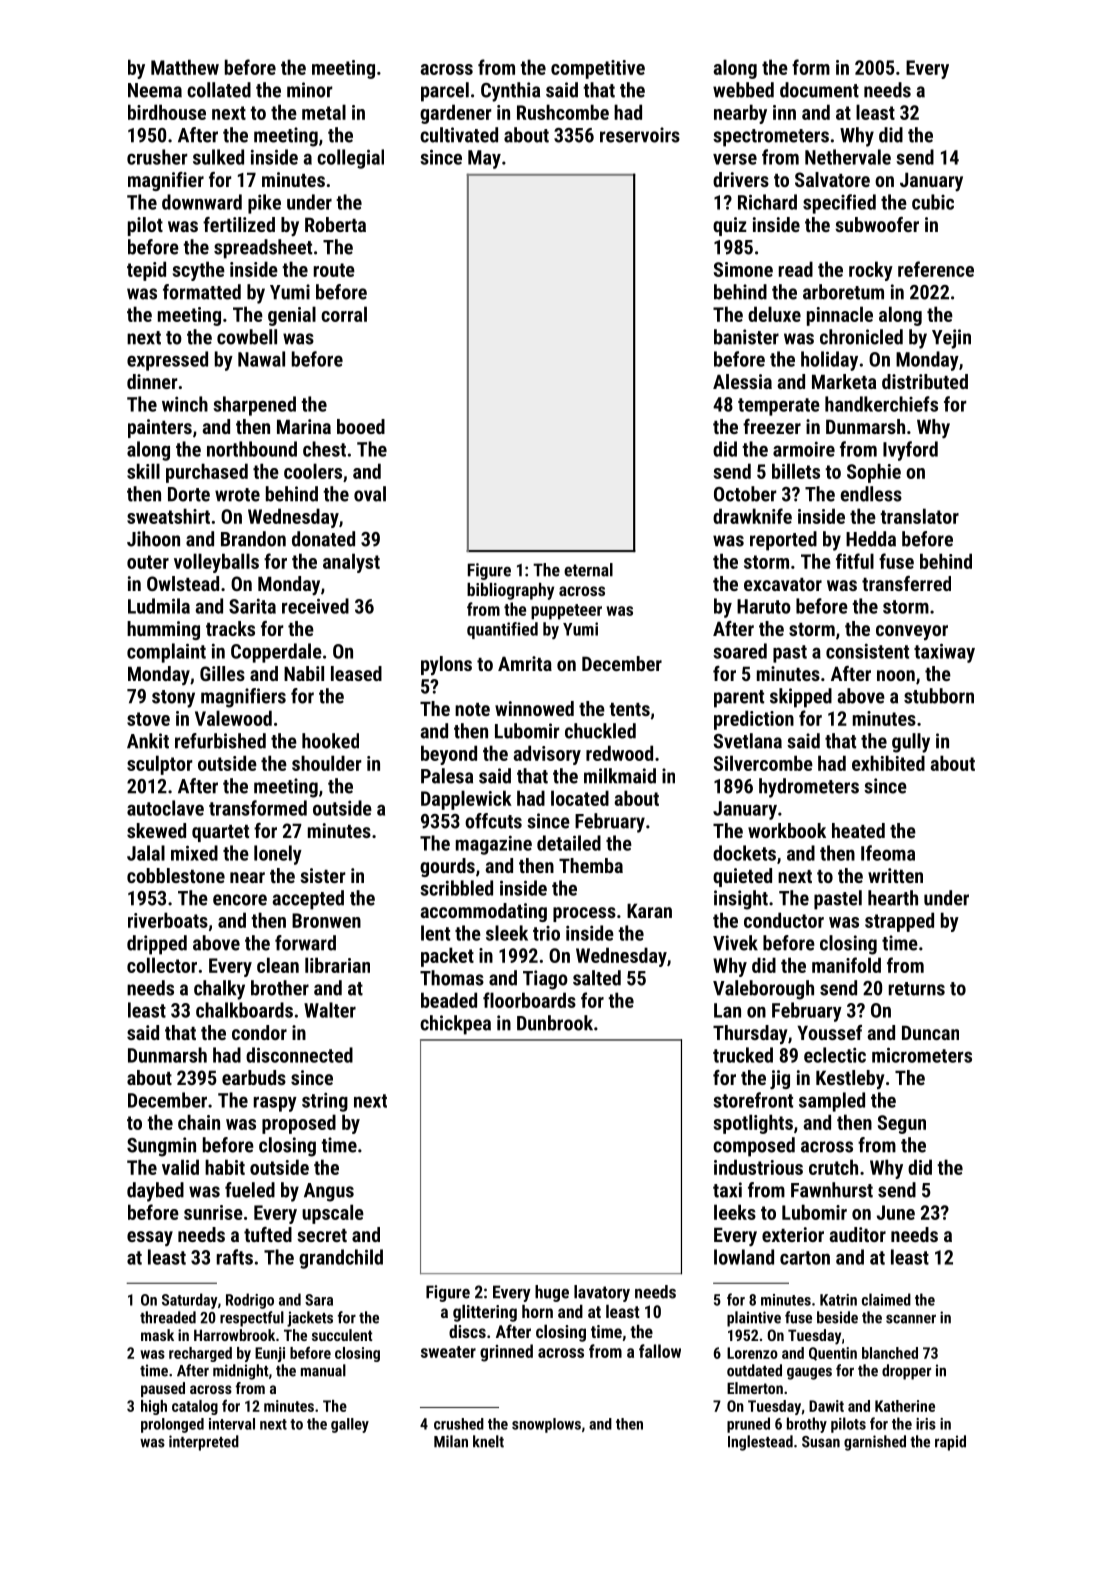 The image size is (1102, 1595). What do you see at coordinates (742, 877) in the document?
I see `quieted` at bounding box center [742, 877].
